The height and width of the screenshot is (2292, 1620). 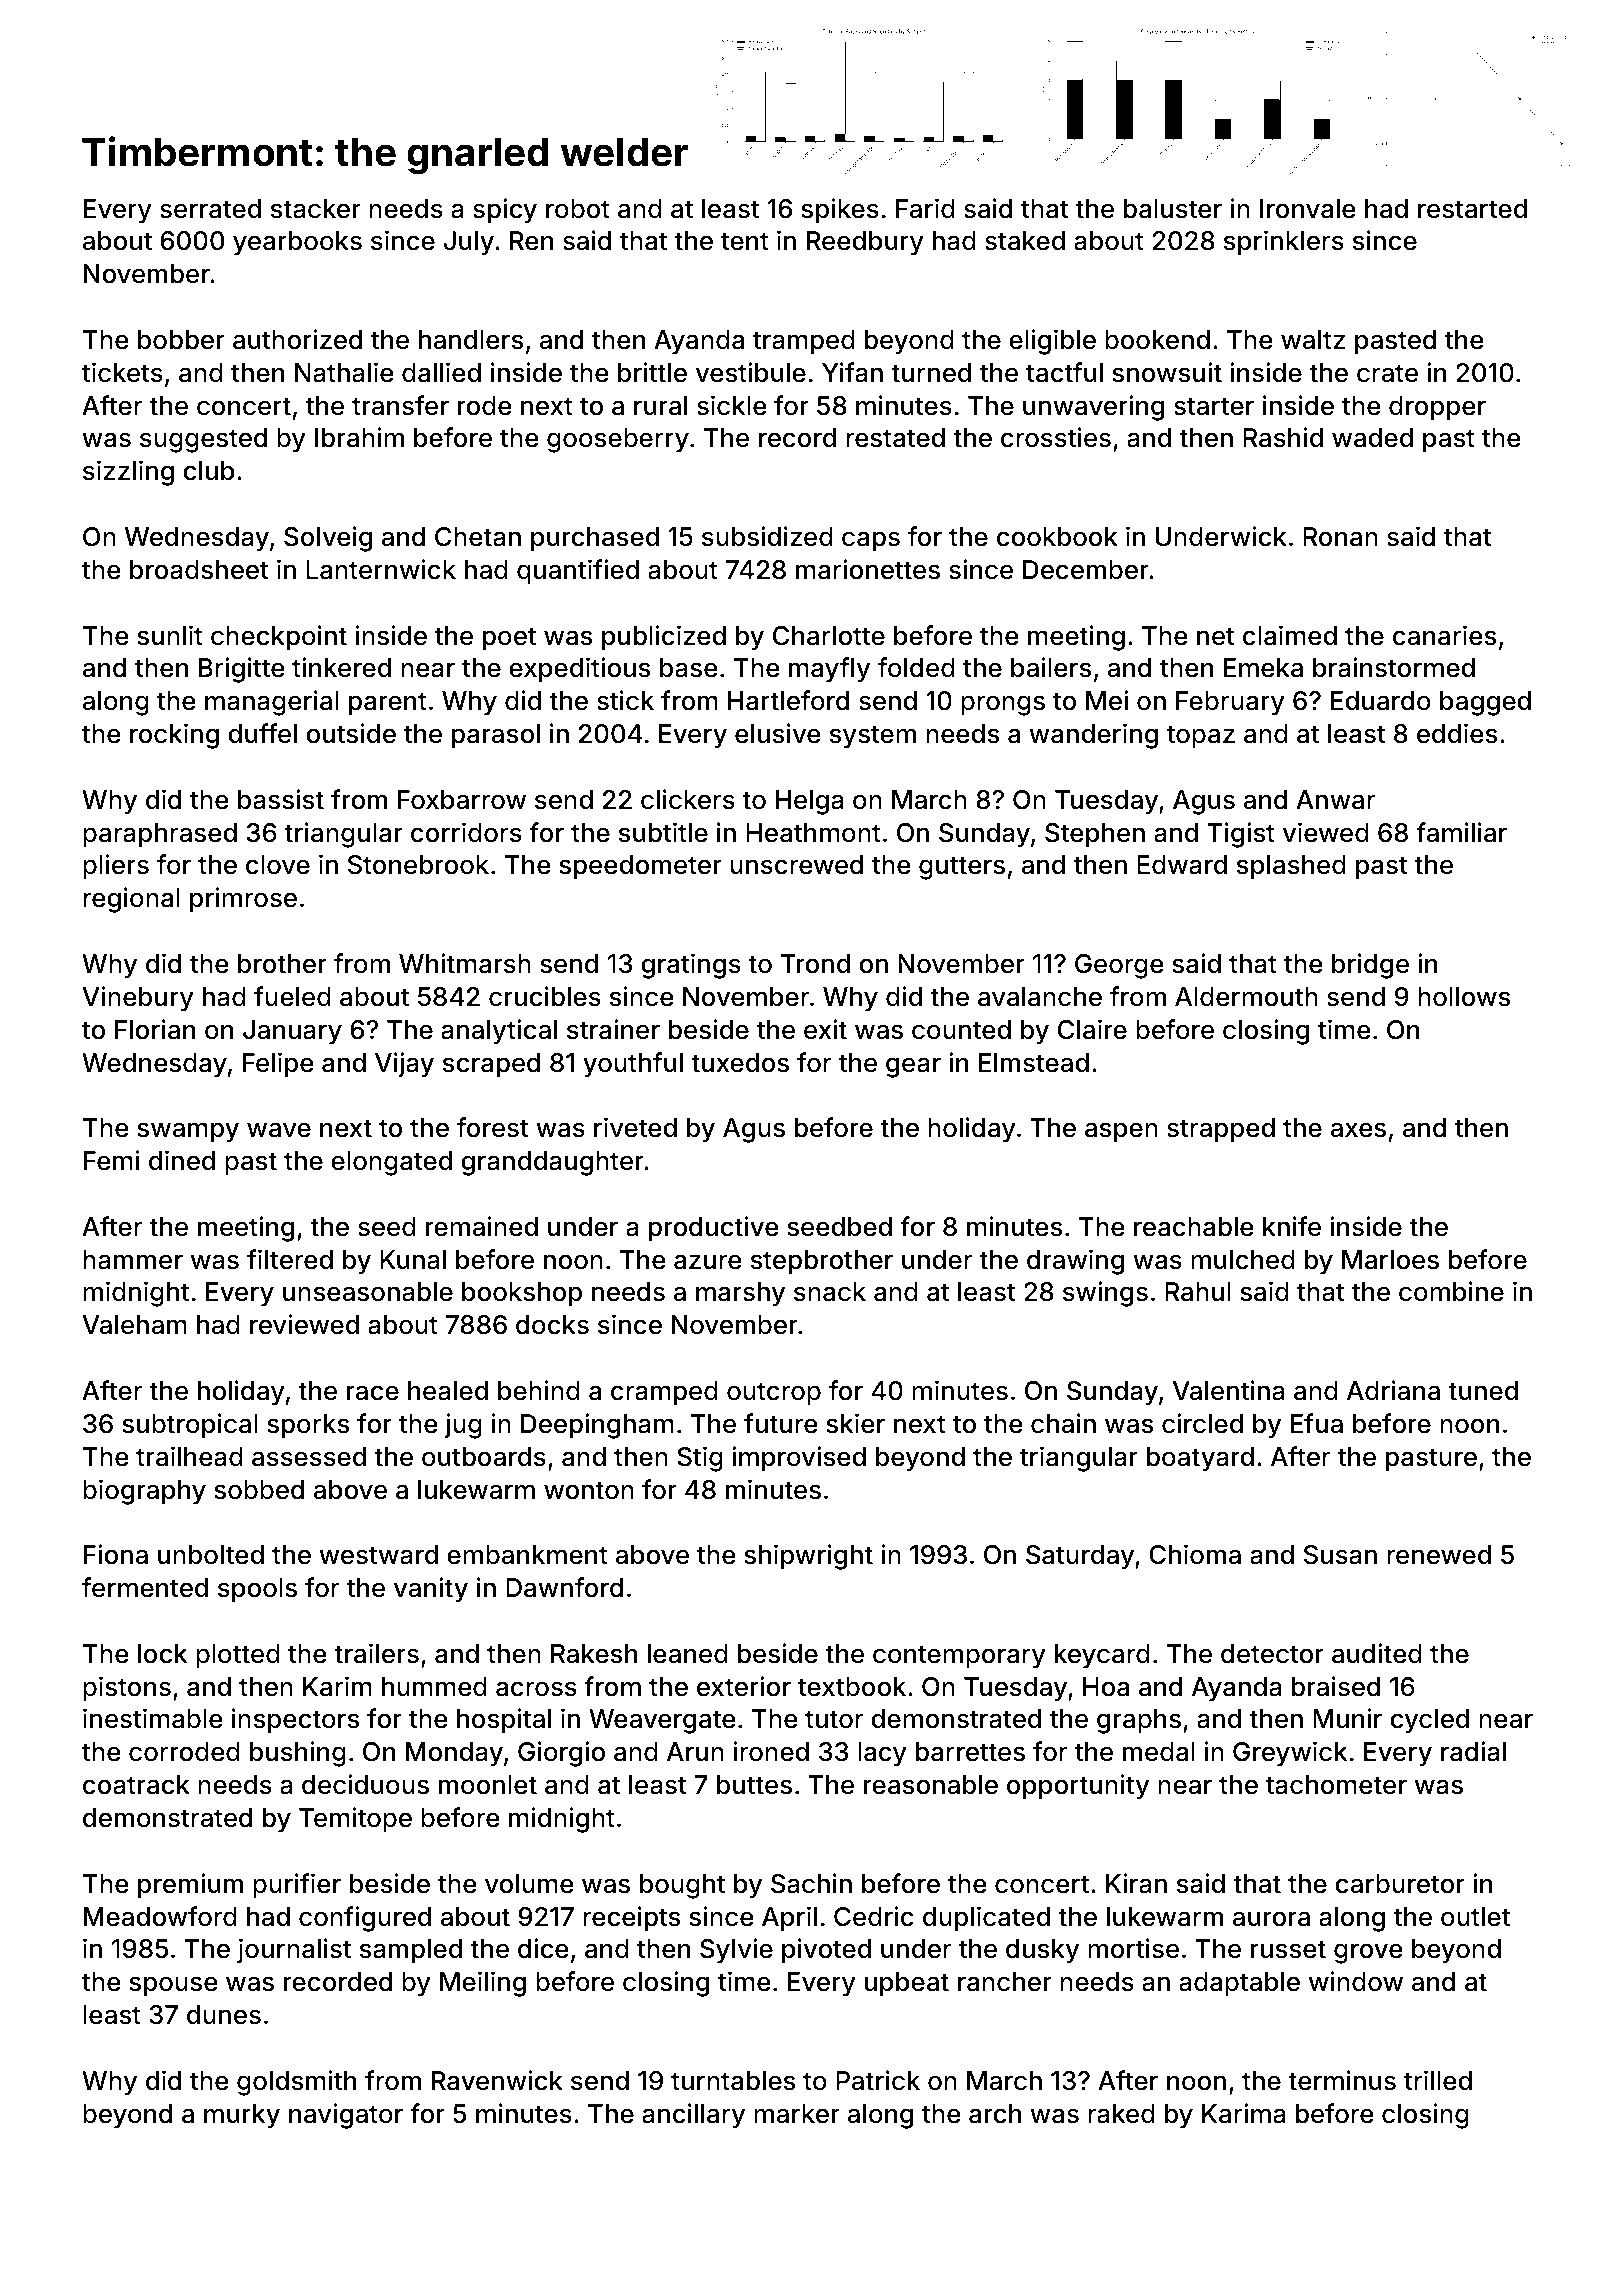 What do you see at coordinates (660, 406) in the screenshot?
I see `rural` at bounding box center [660, 406].
